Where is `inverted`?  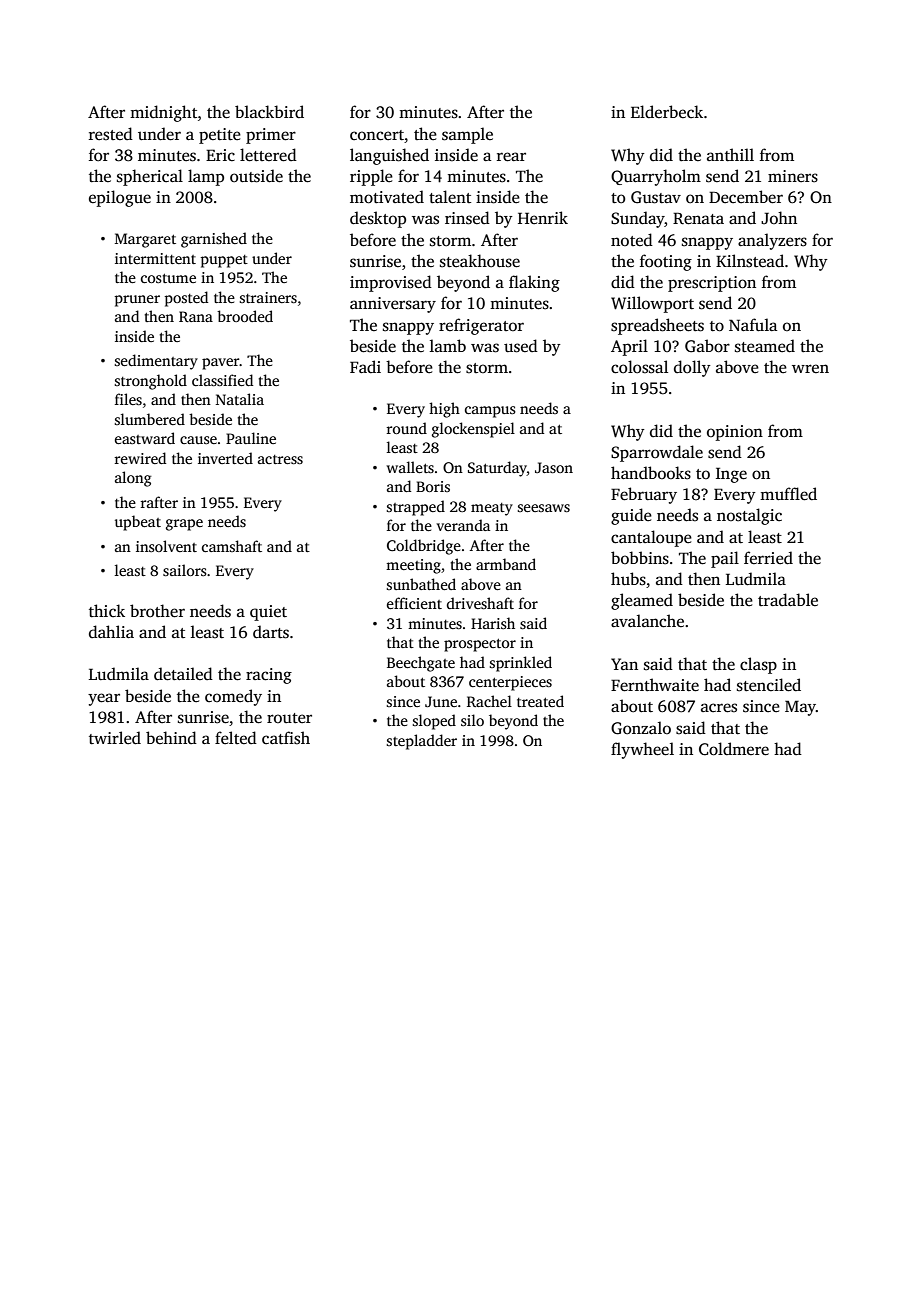
inverted is located at coordinates (225, 458).
